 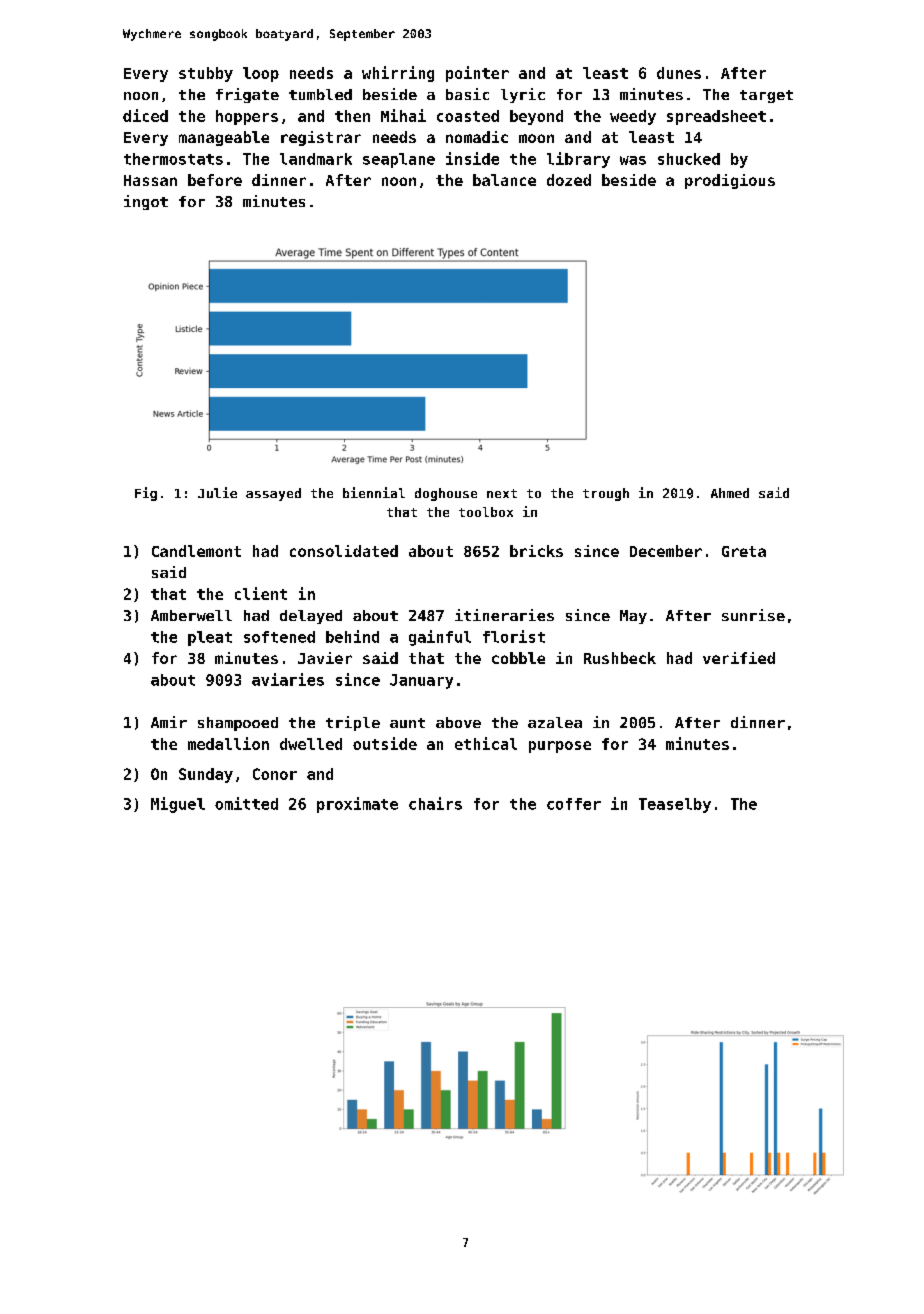 What do you see at coordinates (374, 492) in the screenshot?
I see `biennial` at bounding box center [374, 492].
